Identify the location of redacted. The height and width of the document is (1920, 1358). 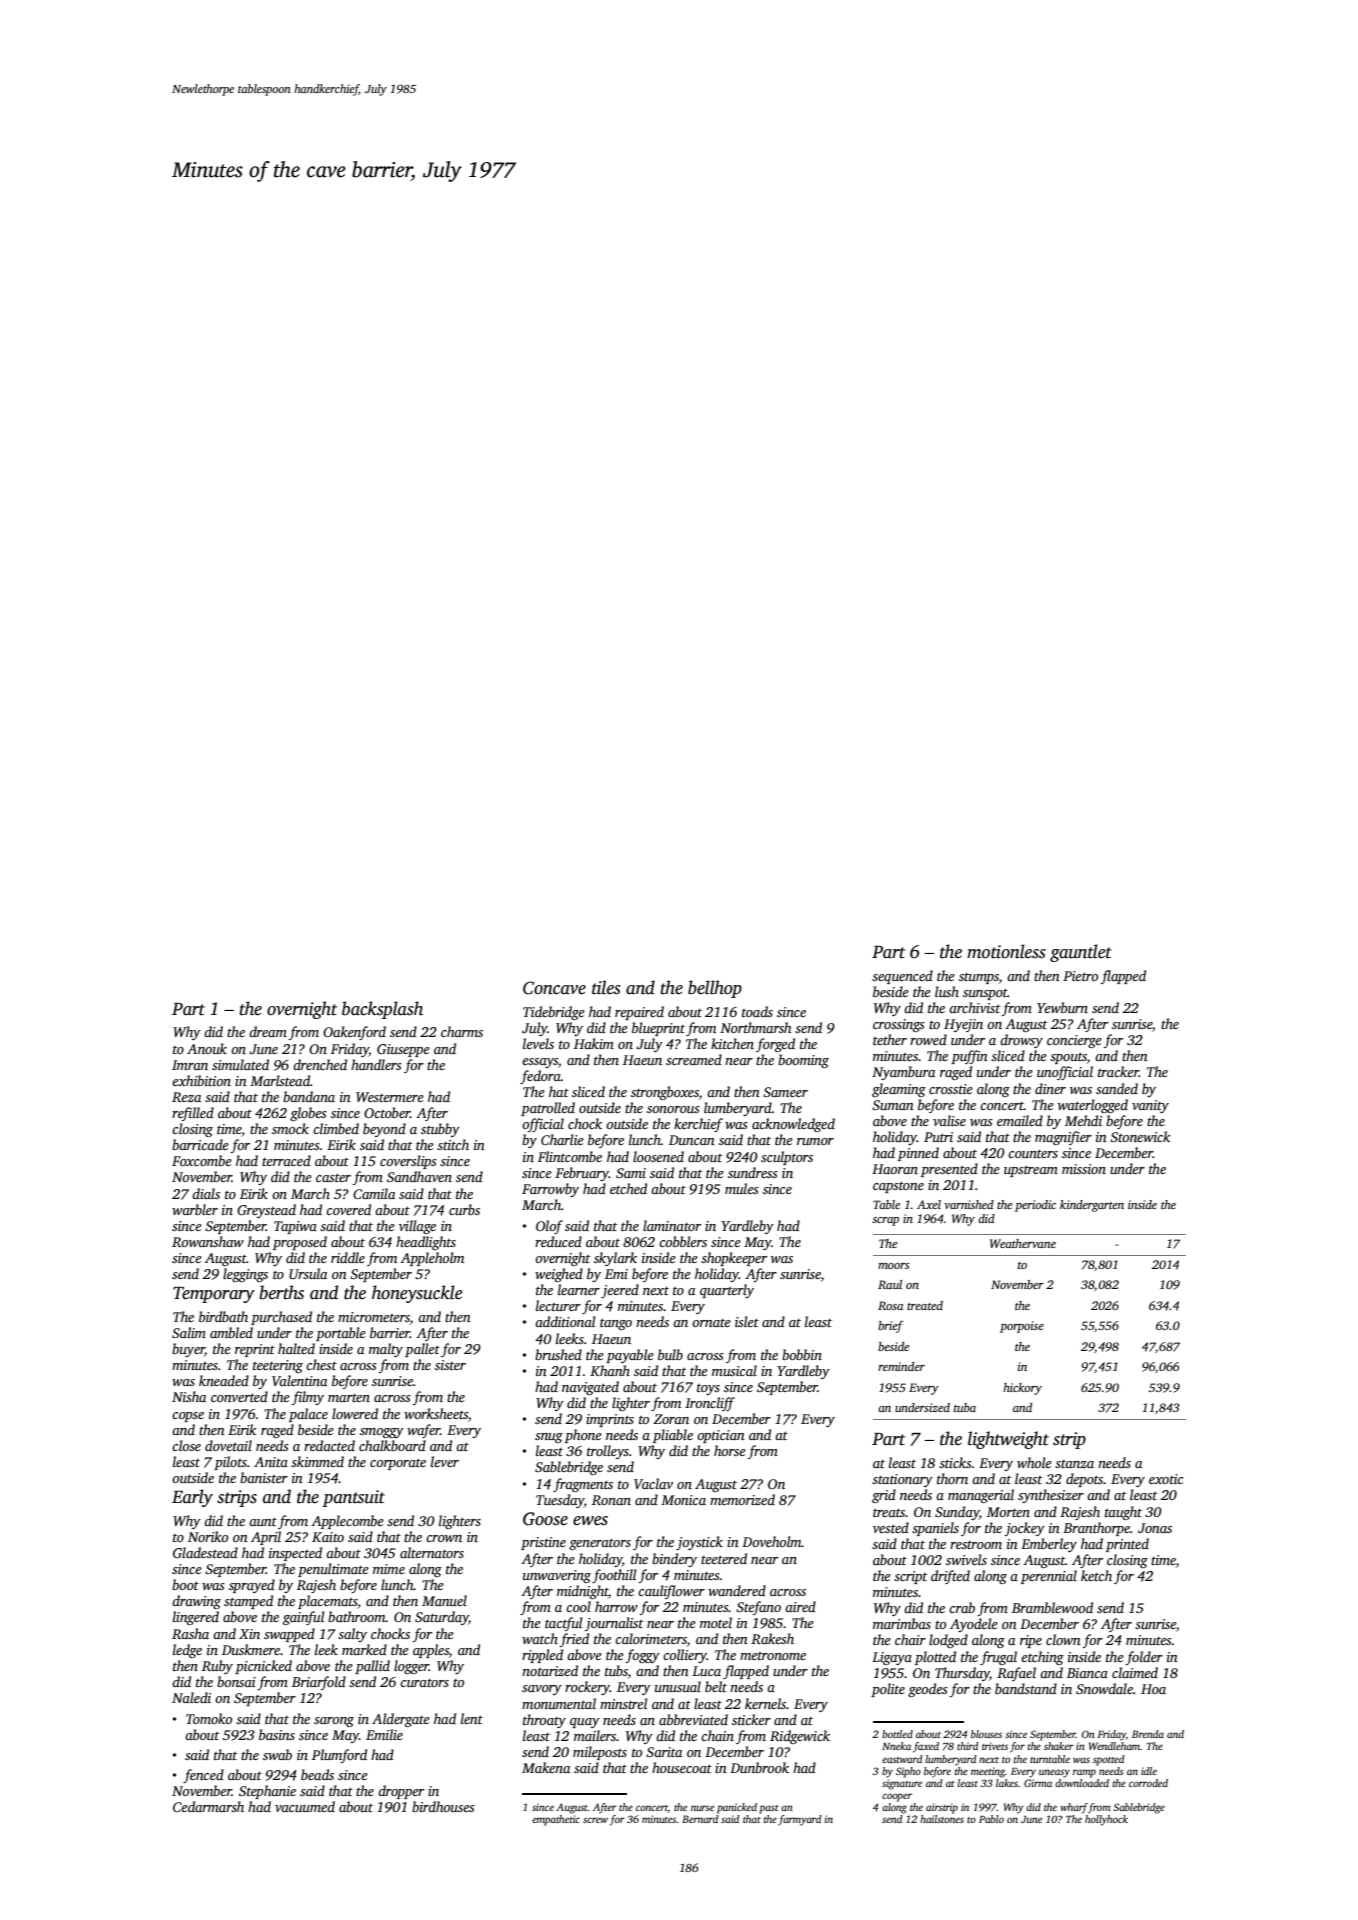
(329, 1445).
